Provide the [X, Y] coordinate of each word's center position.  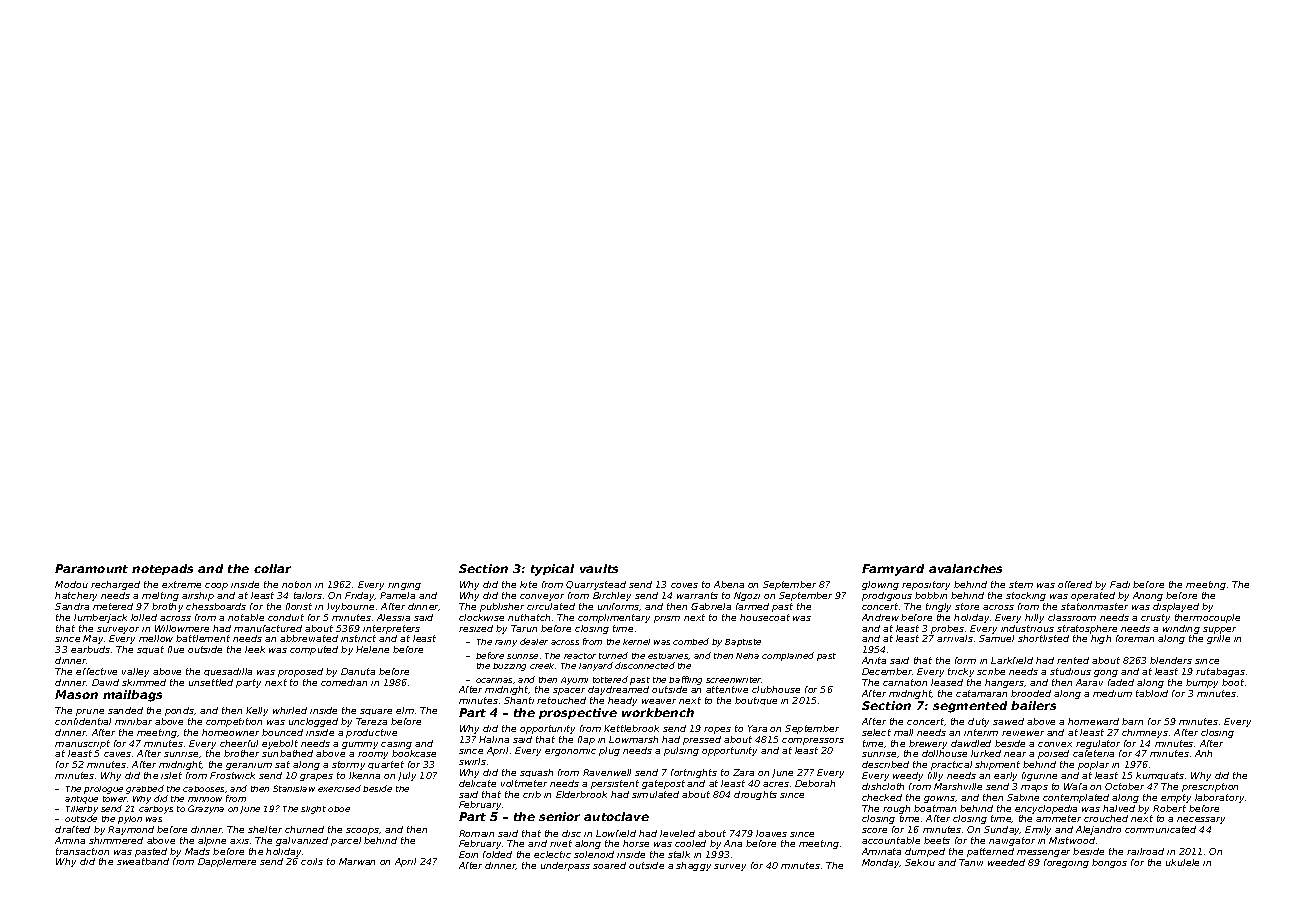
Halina [494, 739]
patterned [990, 852]
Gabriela [711, 606]
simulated [655, 794]
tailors [308, 595]
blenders [1171, 660]
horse [636, 843]
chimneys [1145, 733]
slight [313, 810]
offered [1075, 584]
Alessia [393, 617]
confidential [83, 721]
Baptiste [743, 643]
